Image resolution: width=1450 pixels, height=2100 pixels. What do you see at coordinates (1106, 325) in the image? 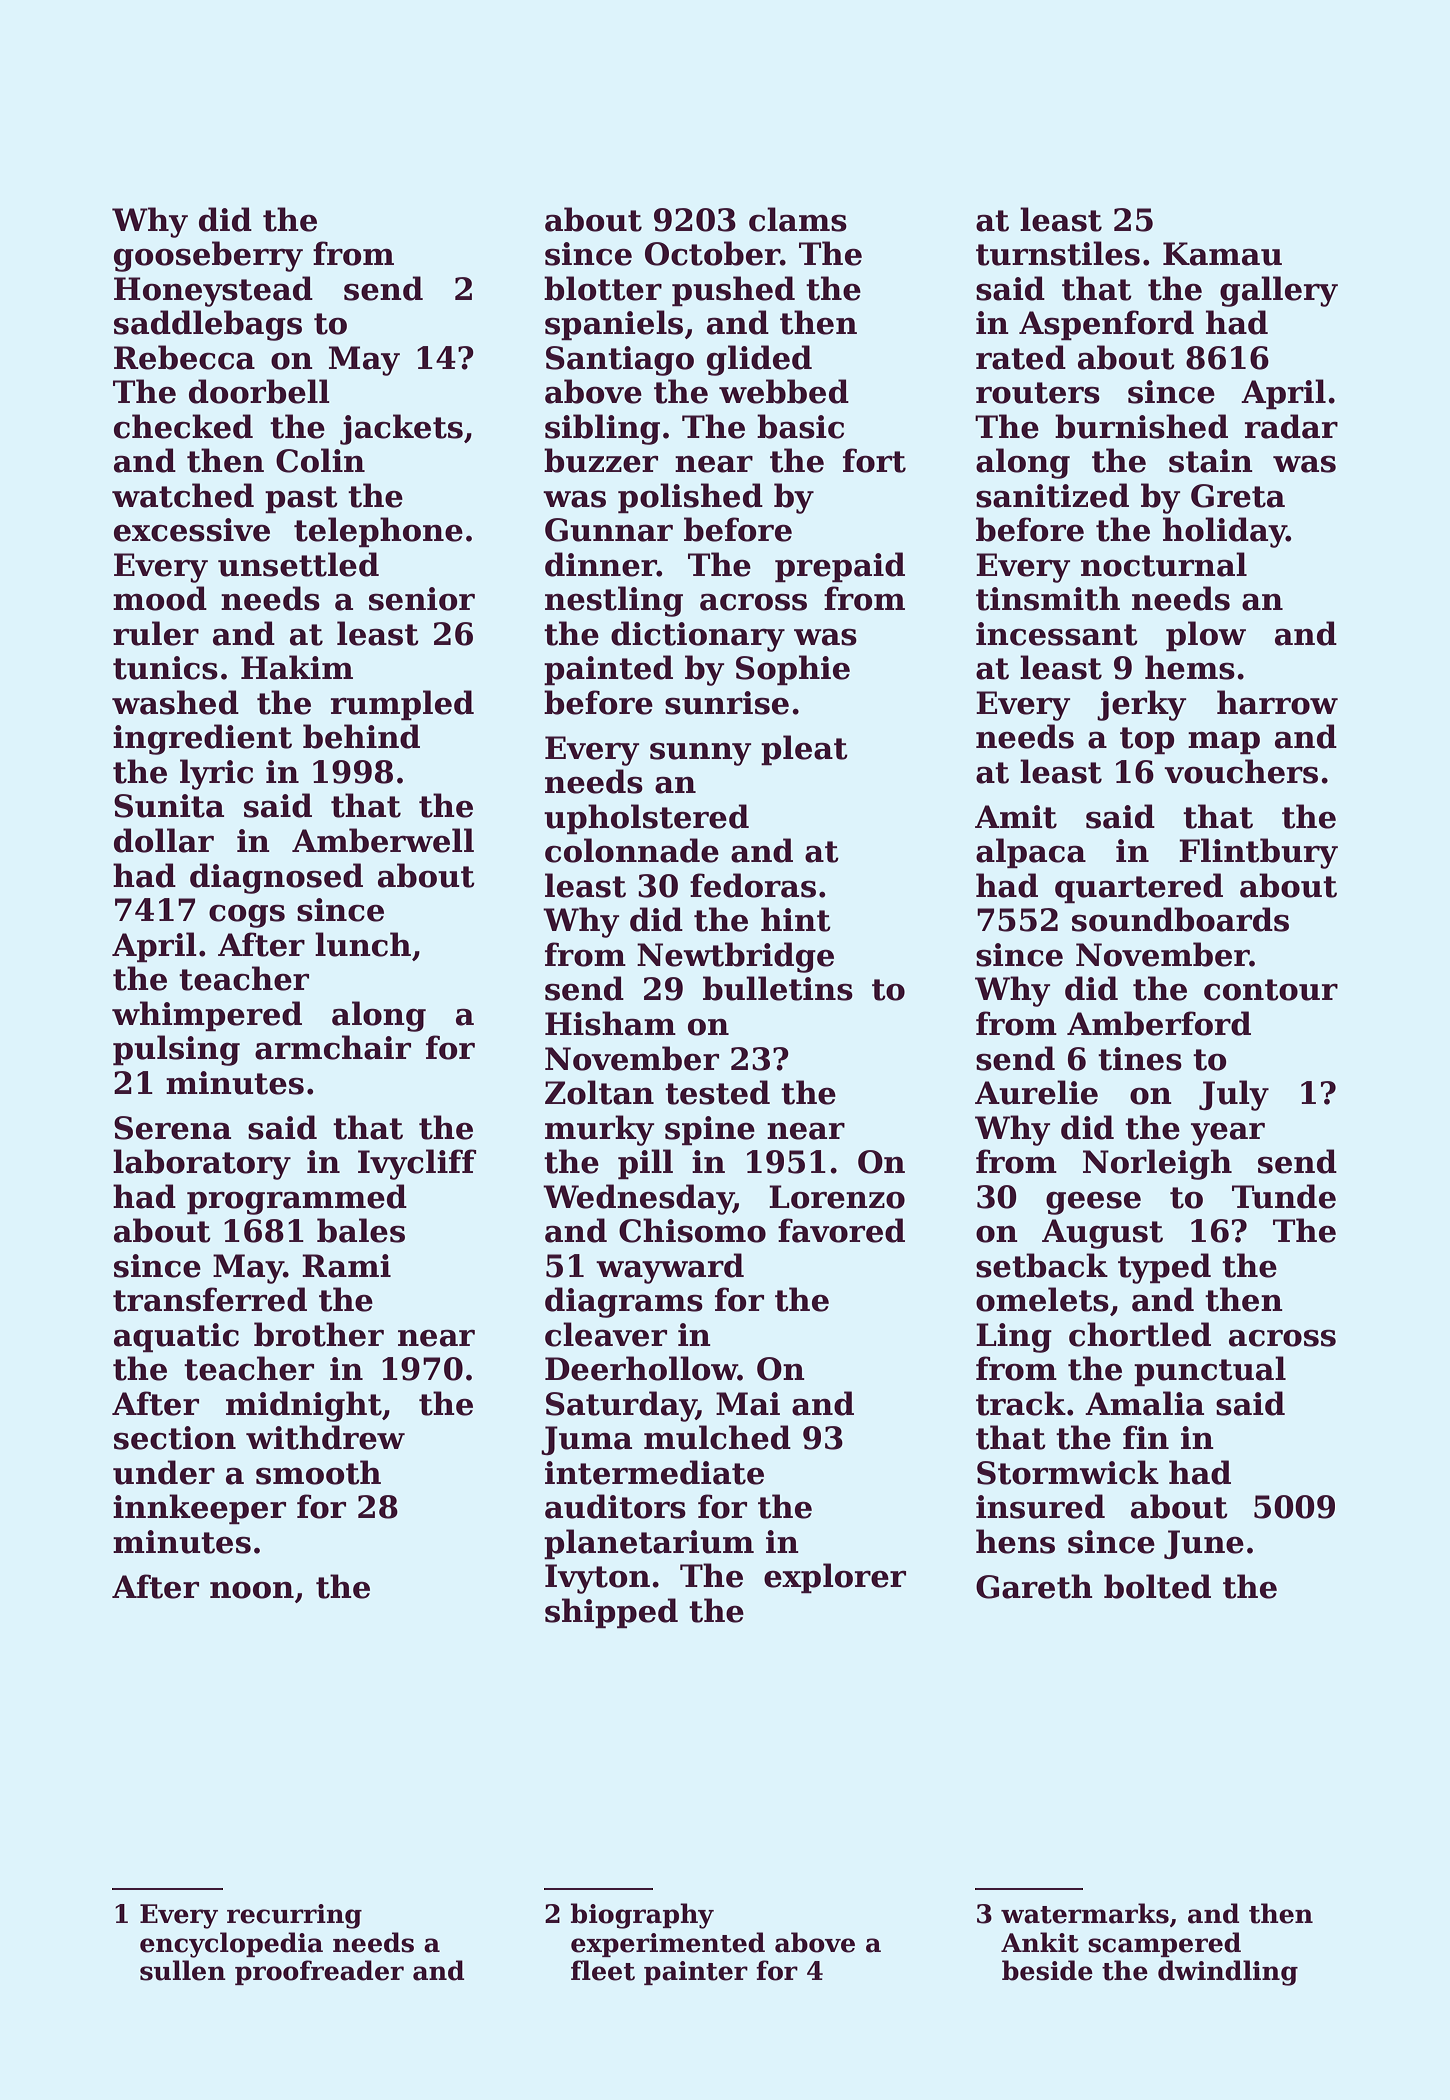
I see `Aspenford` at bounding box center [1106, 325].
